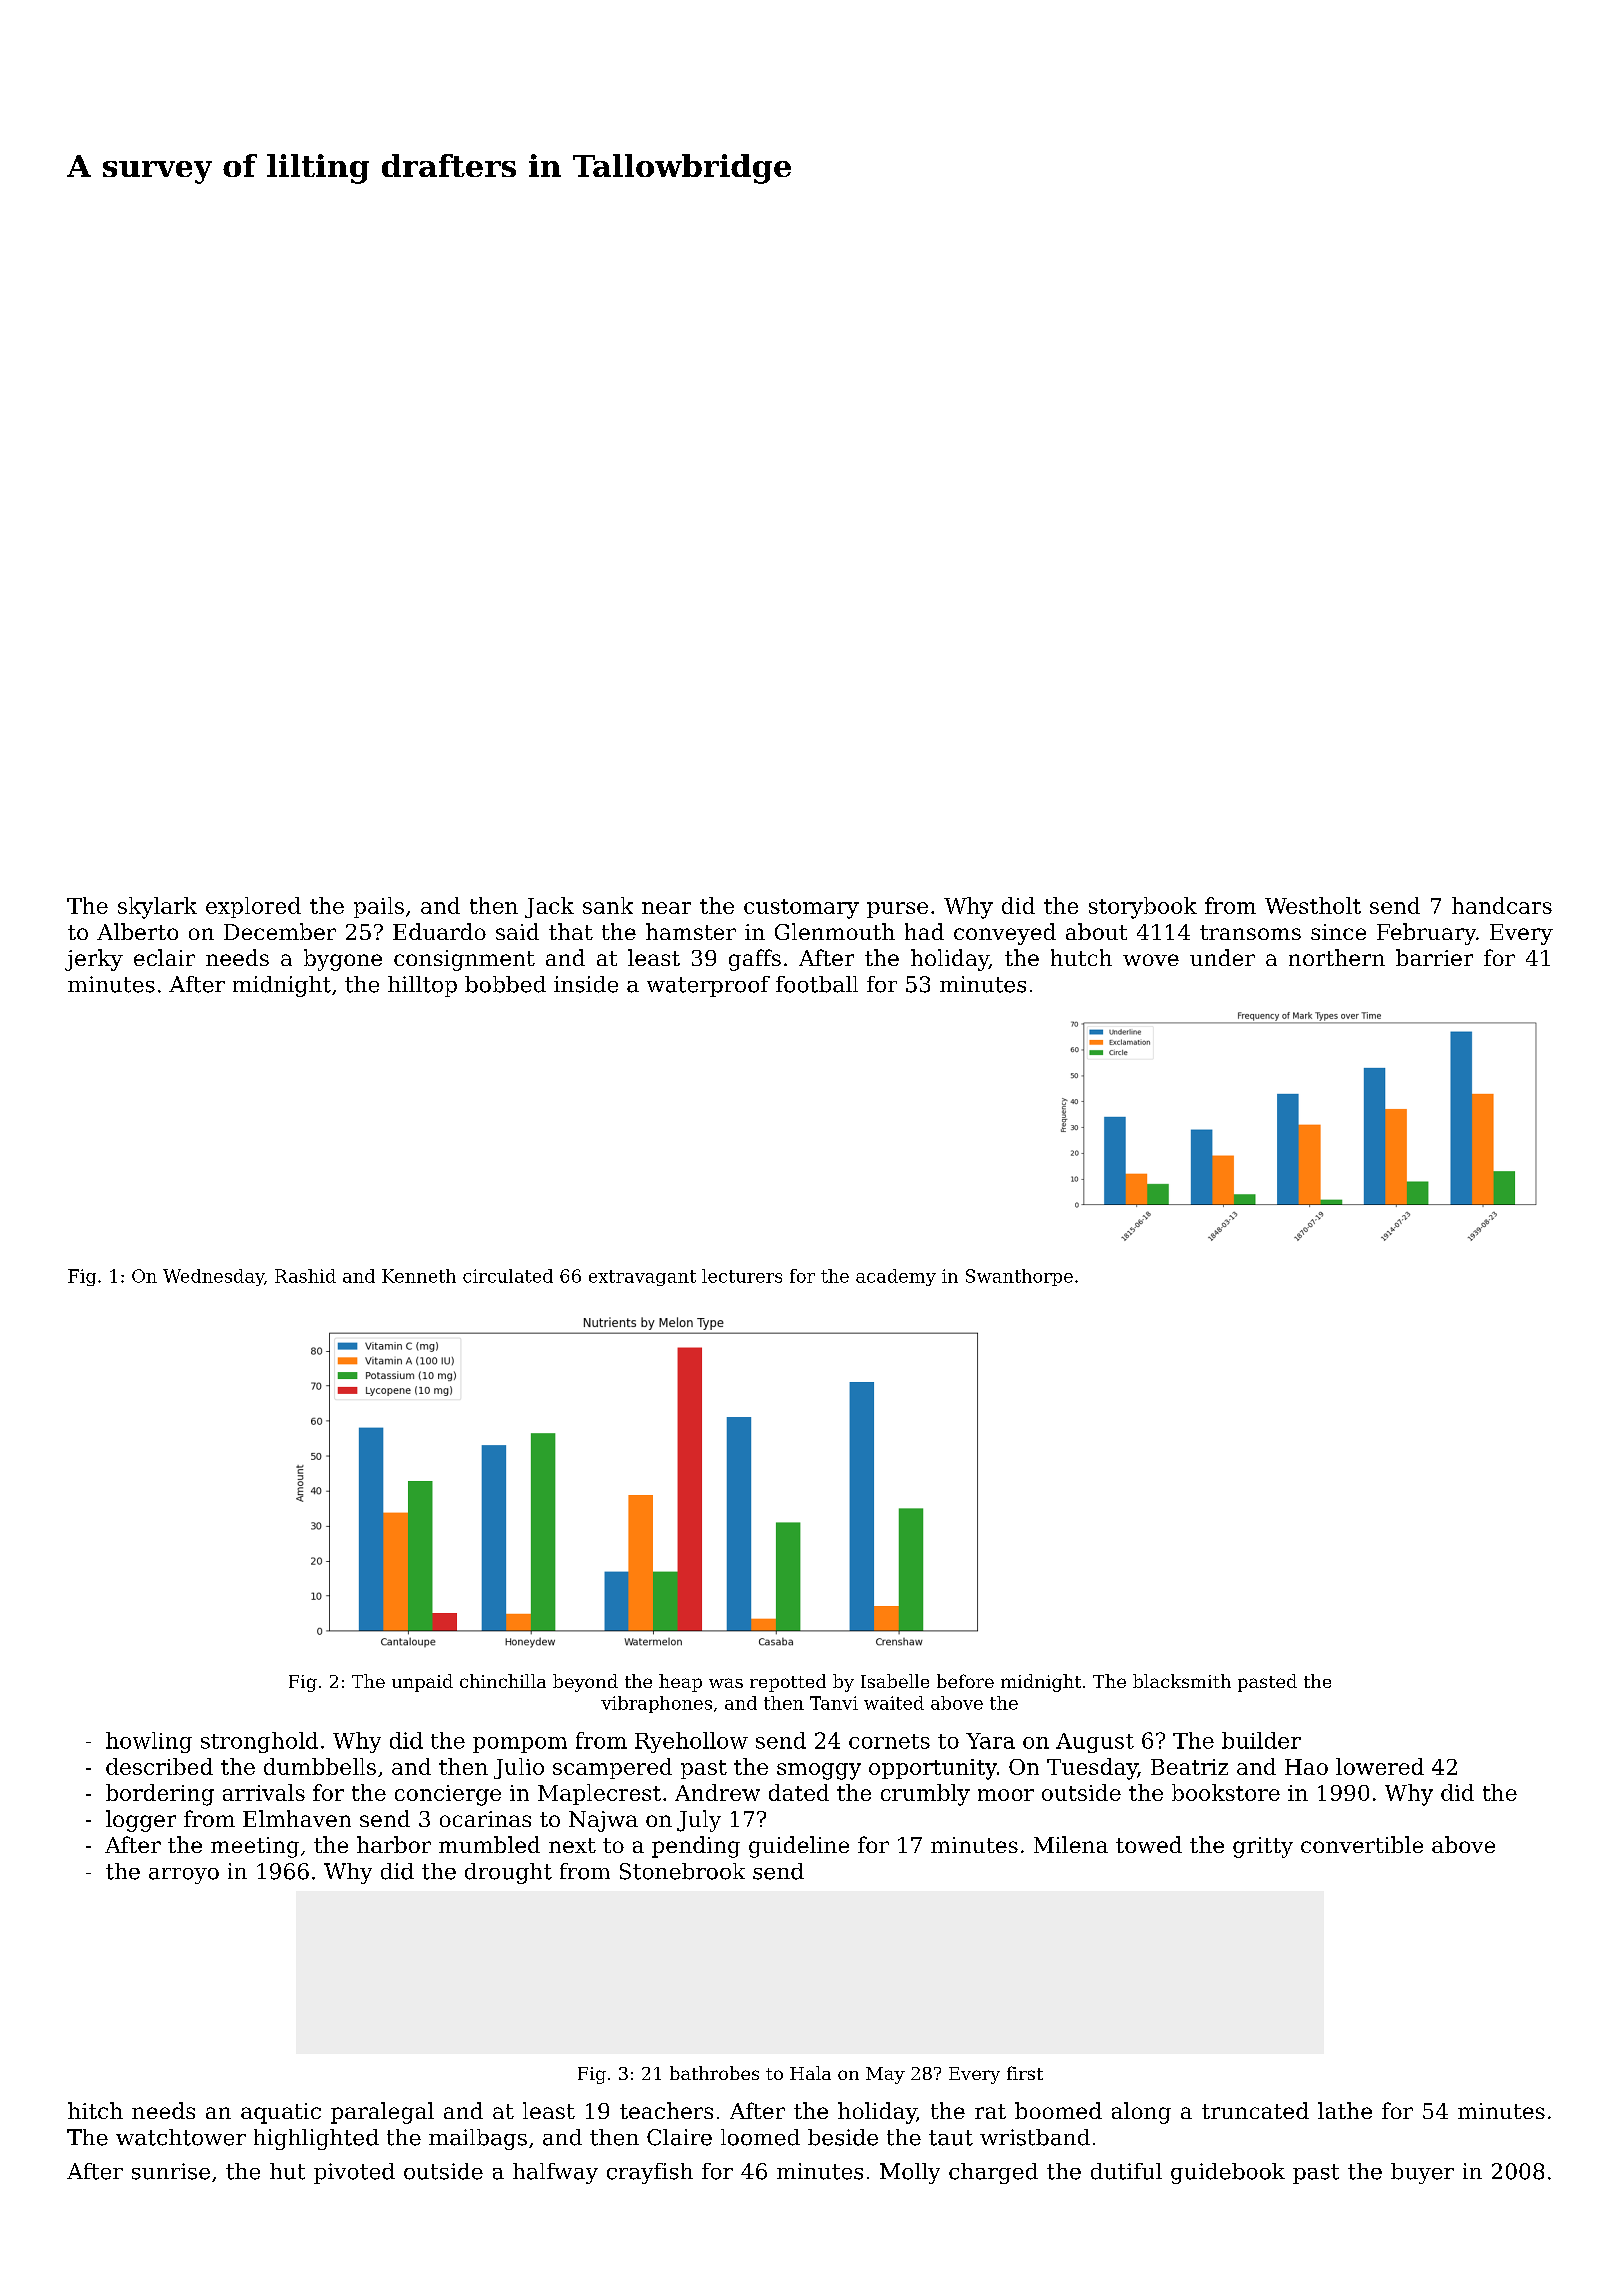  What do you see at coordinates (184, 1876) in the image?
I see `arroyo` at bounding box center [184, 1876].
